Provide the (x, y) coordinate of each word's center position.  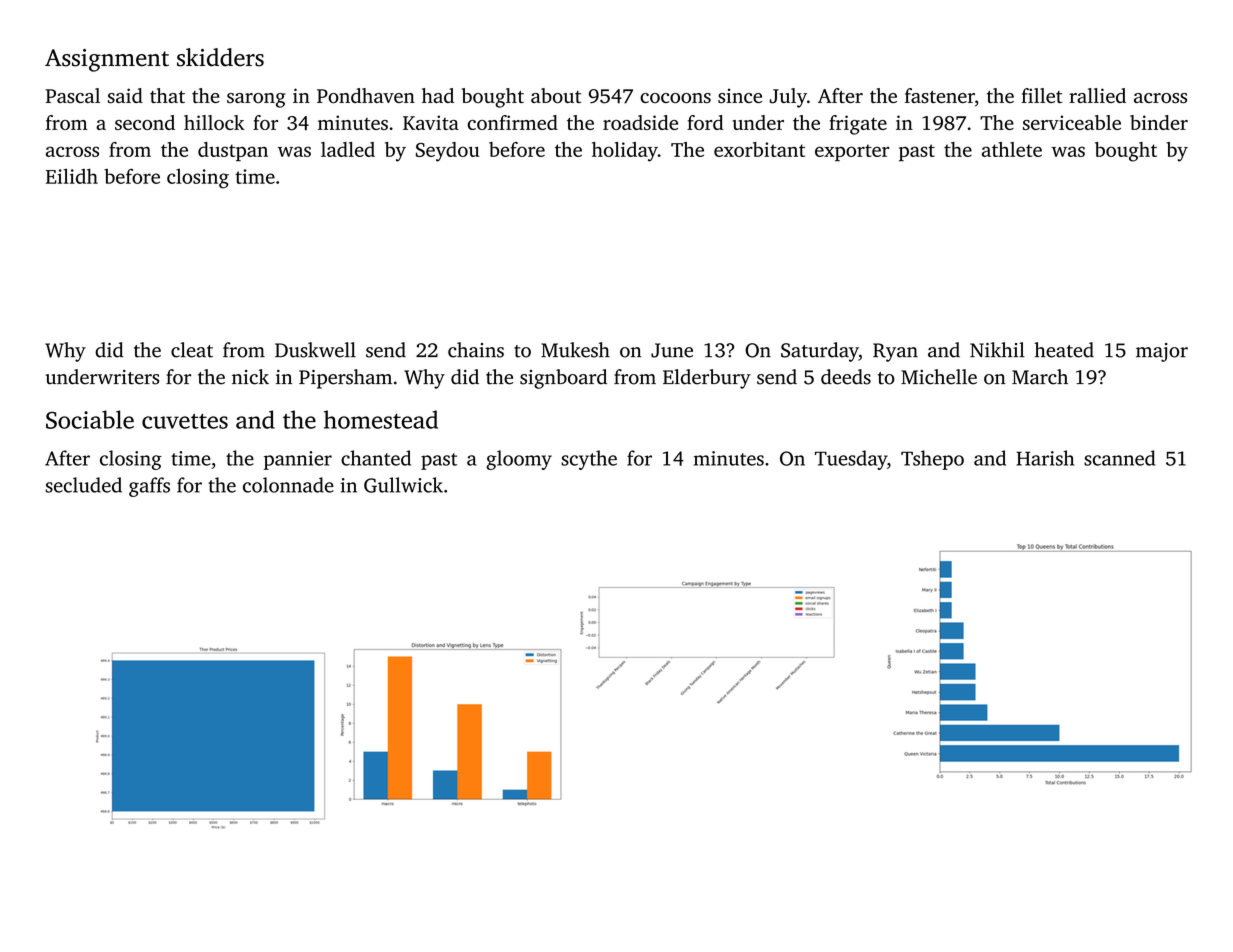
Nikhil (997, 349)
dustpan (233, 151)
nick (250, 377)
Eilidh (72, 176)
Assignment (107, 60)
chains (476, 350)
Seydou (448, 152)
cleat (192, 350)
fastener (940, 96)
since (740, 96)
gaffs (149, 487)
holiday (625, 152)
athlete (1012, 149)
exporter (852, 152)
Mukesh (575, 350)
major (1162, 352)
